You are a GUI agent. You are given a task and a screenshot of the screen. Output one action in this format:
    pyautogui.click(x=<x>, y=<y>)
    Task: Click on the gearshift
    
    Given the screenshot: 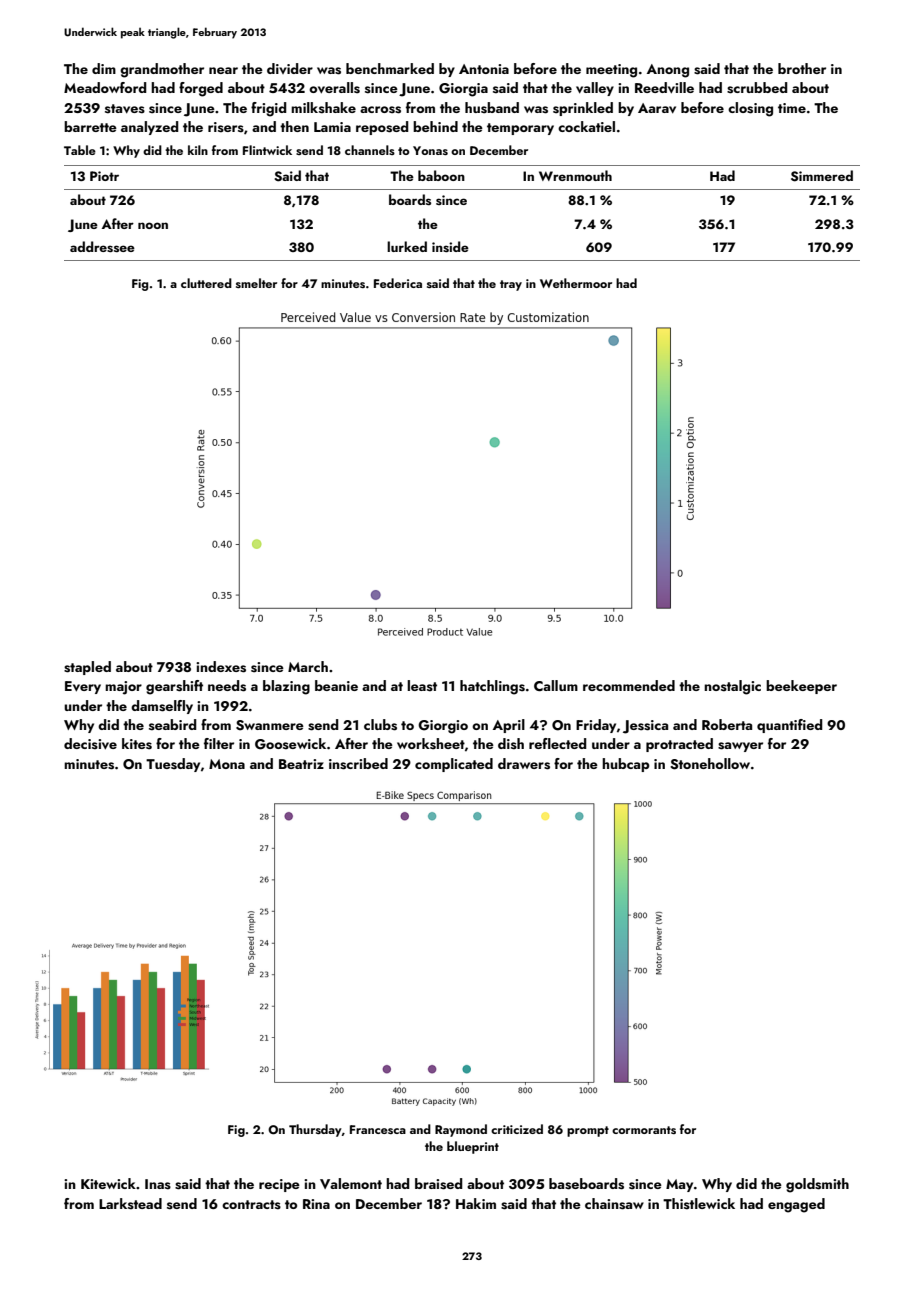 What is the action you would take?
    pyautogui.click(x=174, y=687)
